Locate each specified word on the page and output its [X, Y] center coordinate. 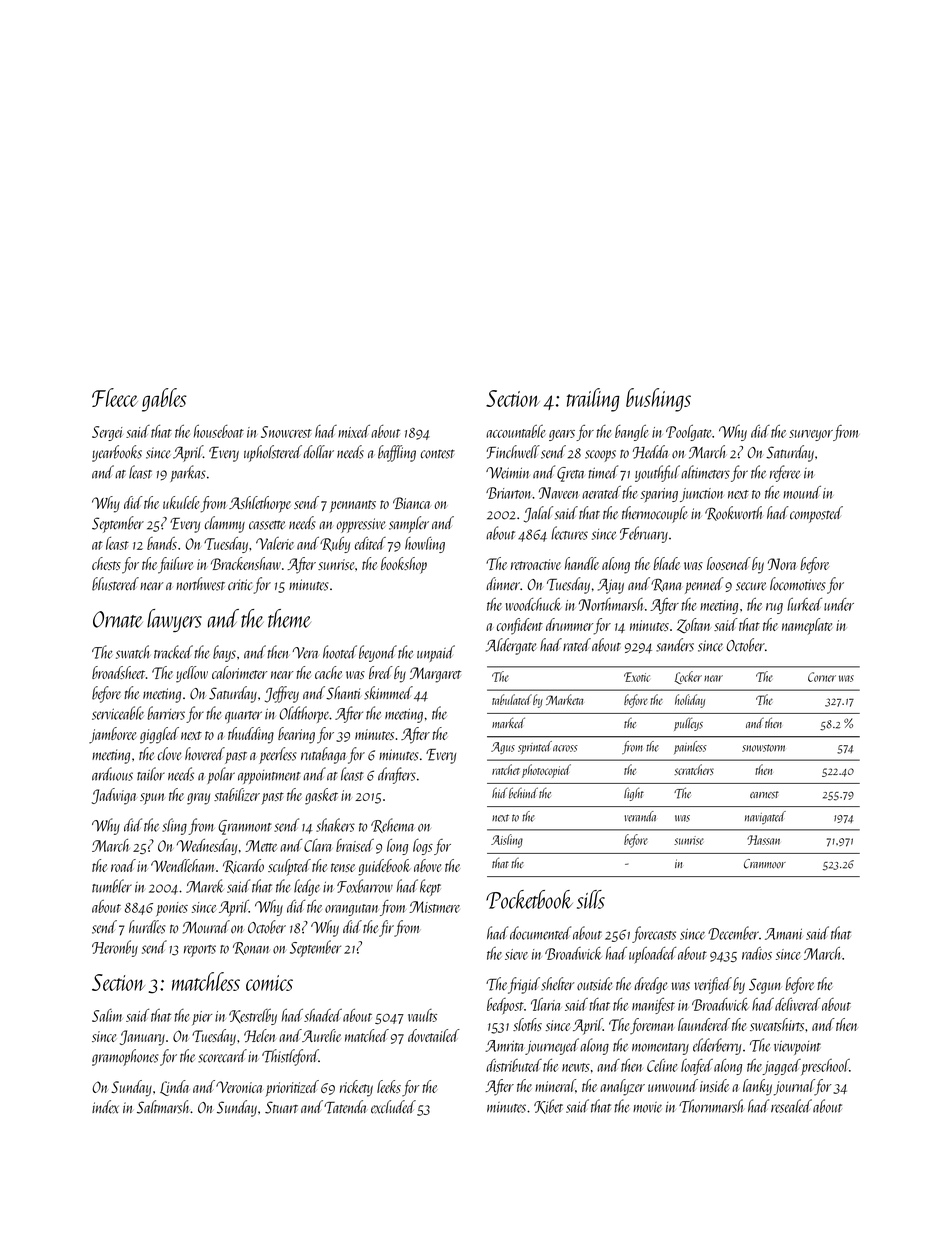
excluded [393, 1107]
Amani [783, 934]
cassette [267, 525]
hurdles [147, 927]
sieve [516, 954]
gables [164, 400]
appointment [269, 777]
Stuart [281, 1107]
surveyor [811, 435]
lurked [804, 604]
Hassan [763, 840]
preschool [825, 1067]
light [634, 794]
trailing [593, 400]
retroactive [536, 564]
